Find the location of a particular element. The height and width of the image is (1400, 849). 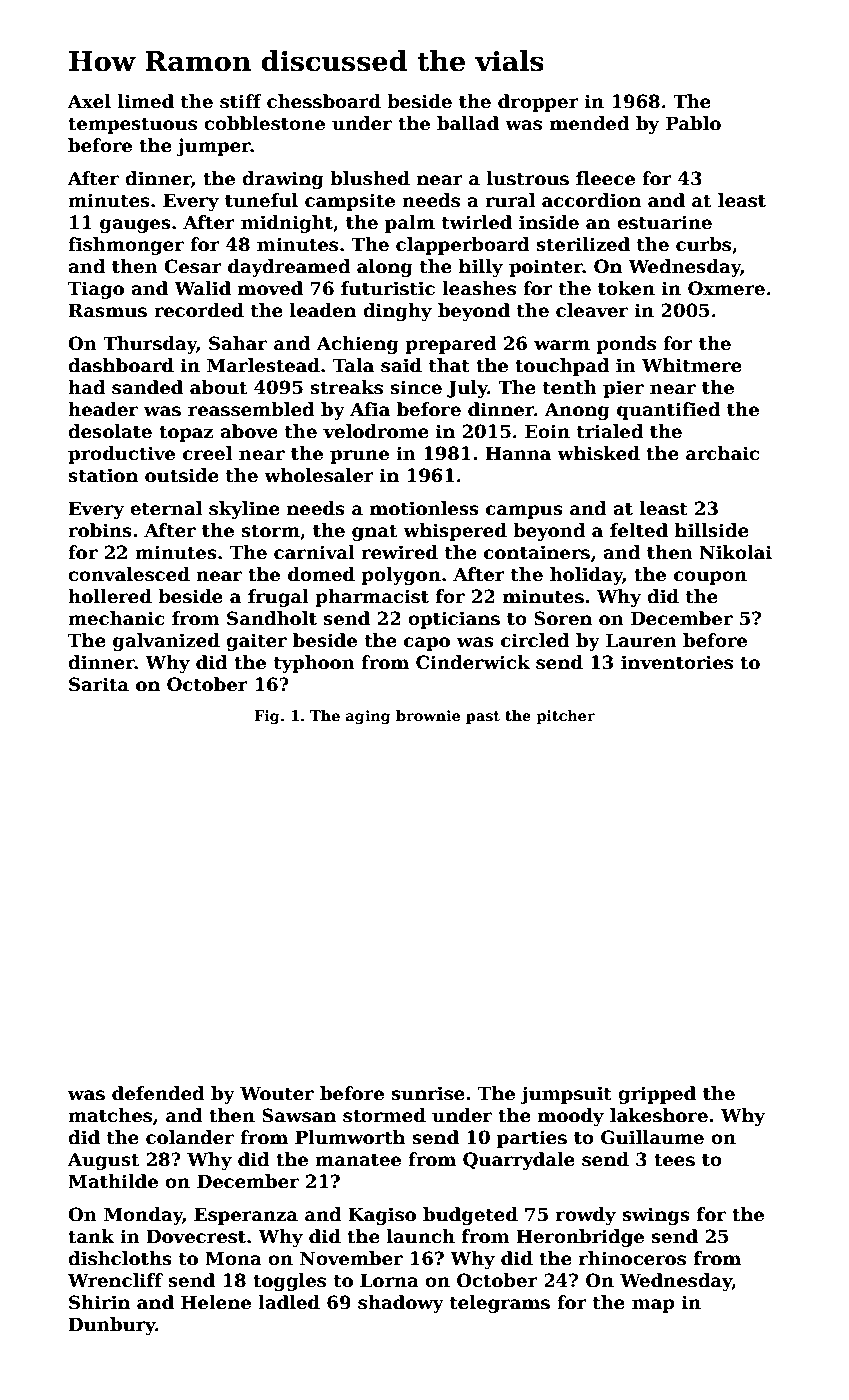

telegrams is located at coordinates (499, 1304).
